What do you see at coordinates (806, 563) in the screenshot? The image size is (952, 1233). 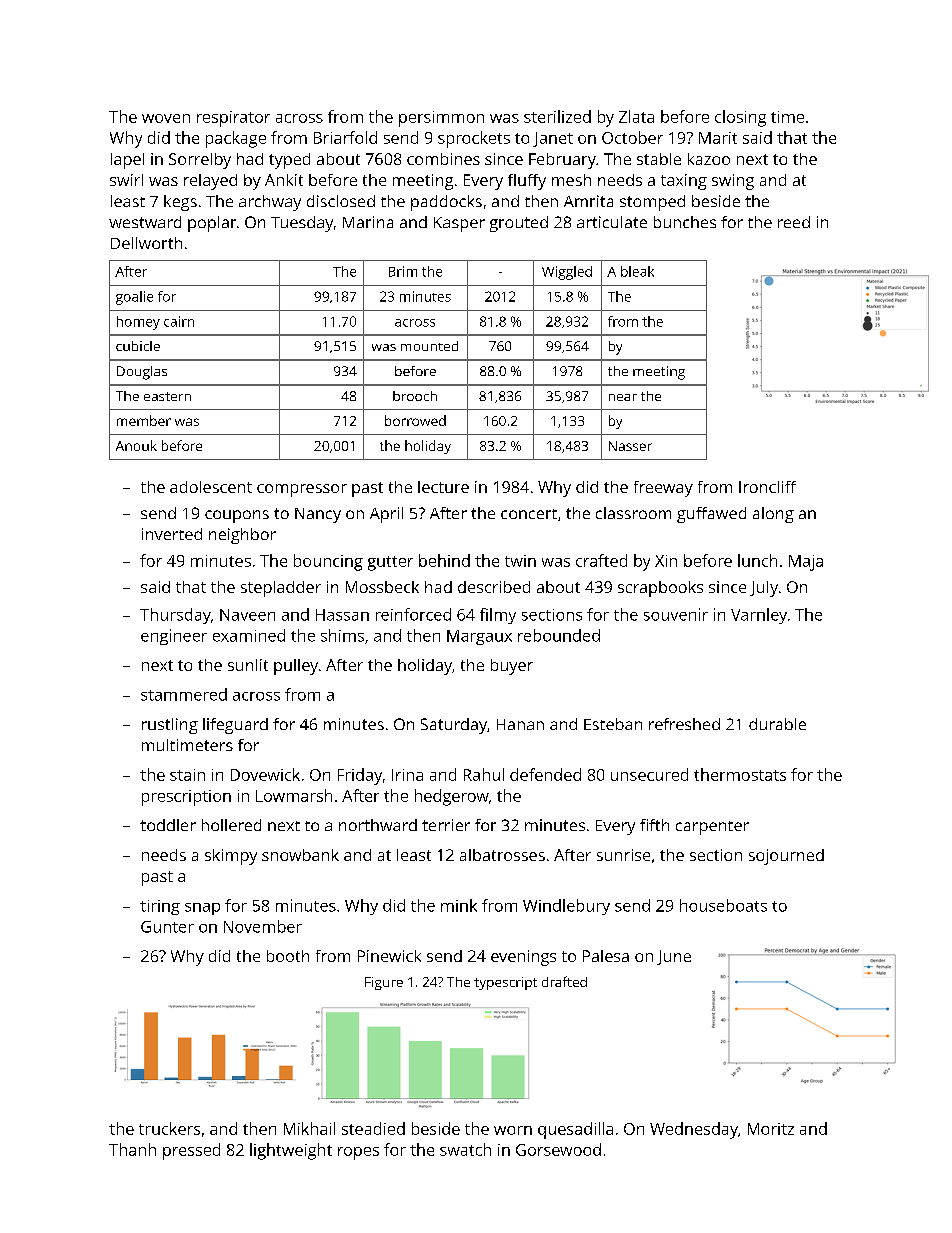 I see `Maja` at bounding box center [806, 563].
